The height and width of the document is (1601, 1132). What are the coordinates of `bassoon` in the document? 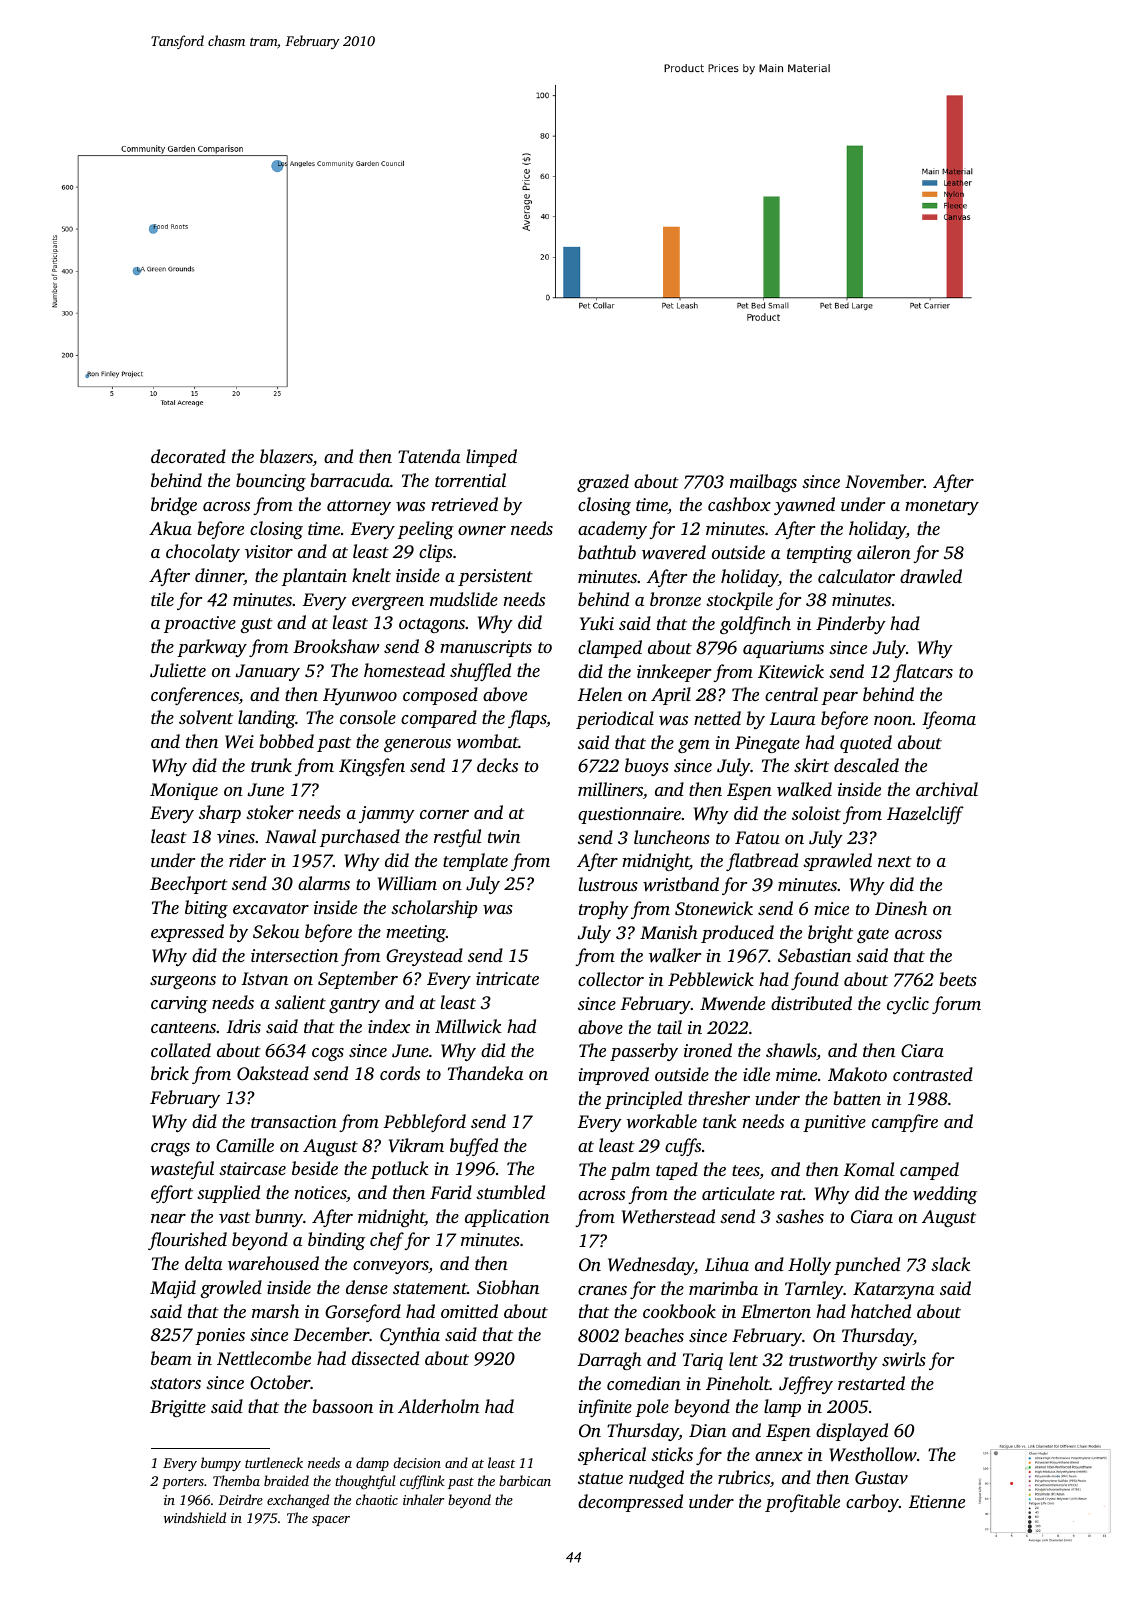 It's located at (342, 1406).
